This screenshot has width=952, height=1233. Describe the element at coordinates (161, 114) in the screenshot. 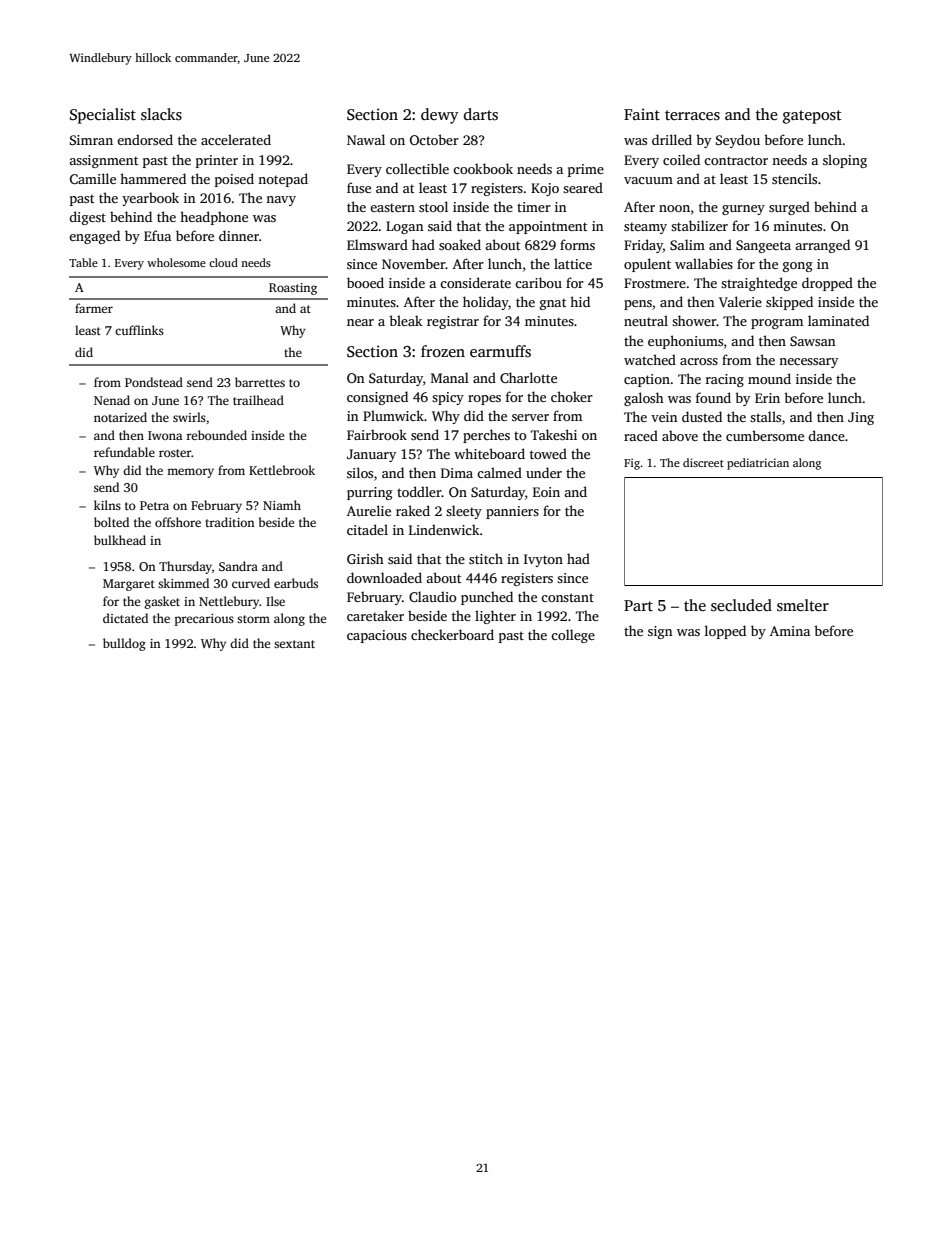

I see `slacks` at that location.
